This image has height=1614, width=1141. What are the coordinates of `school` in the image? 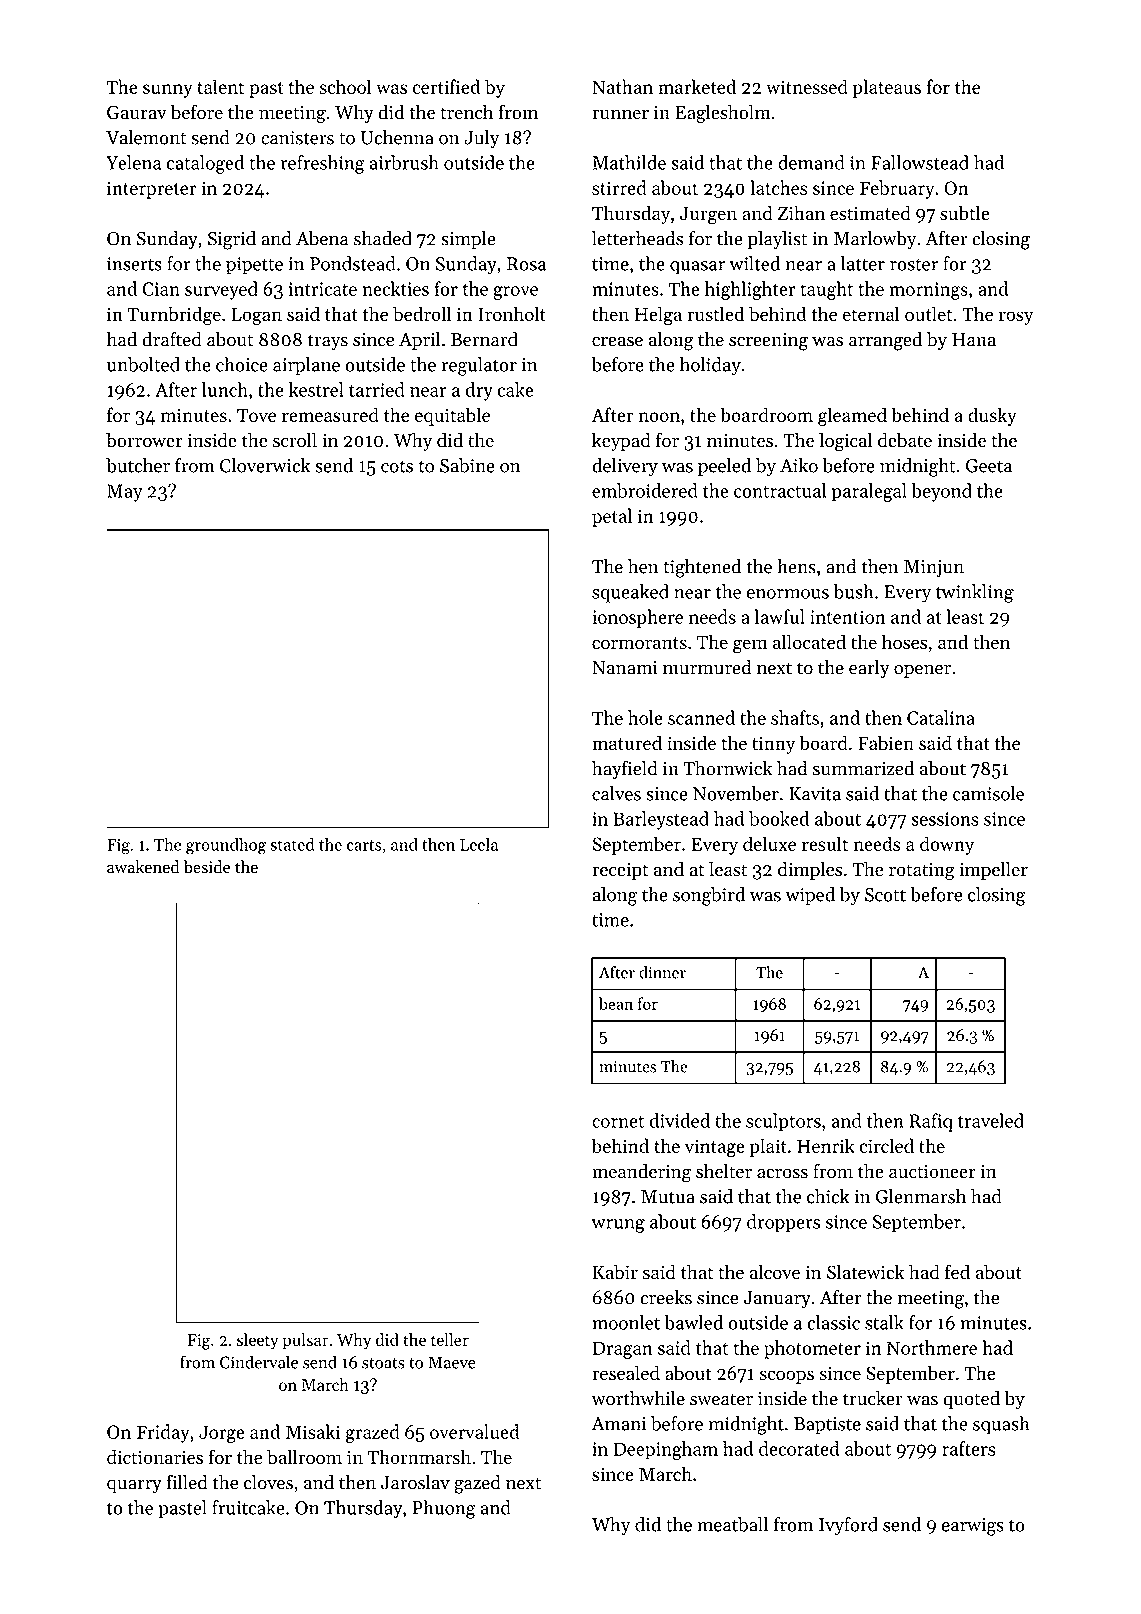 It's located at (345, 86).
